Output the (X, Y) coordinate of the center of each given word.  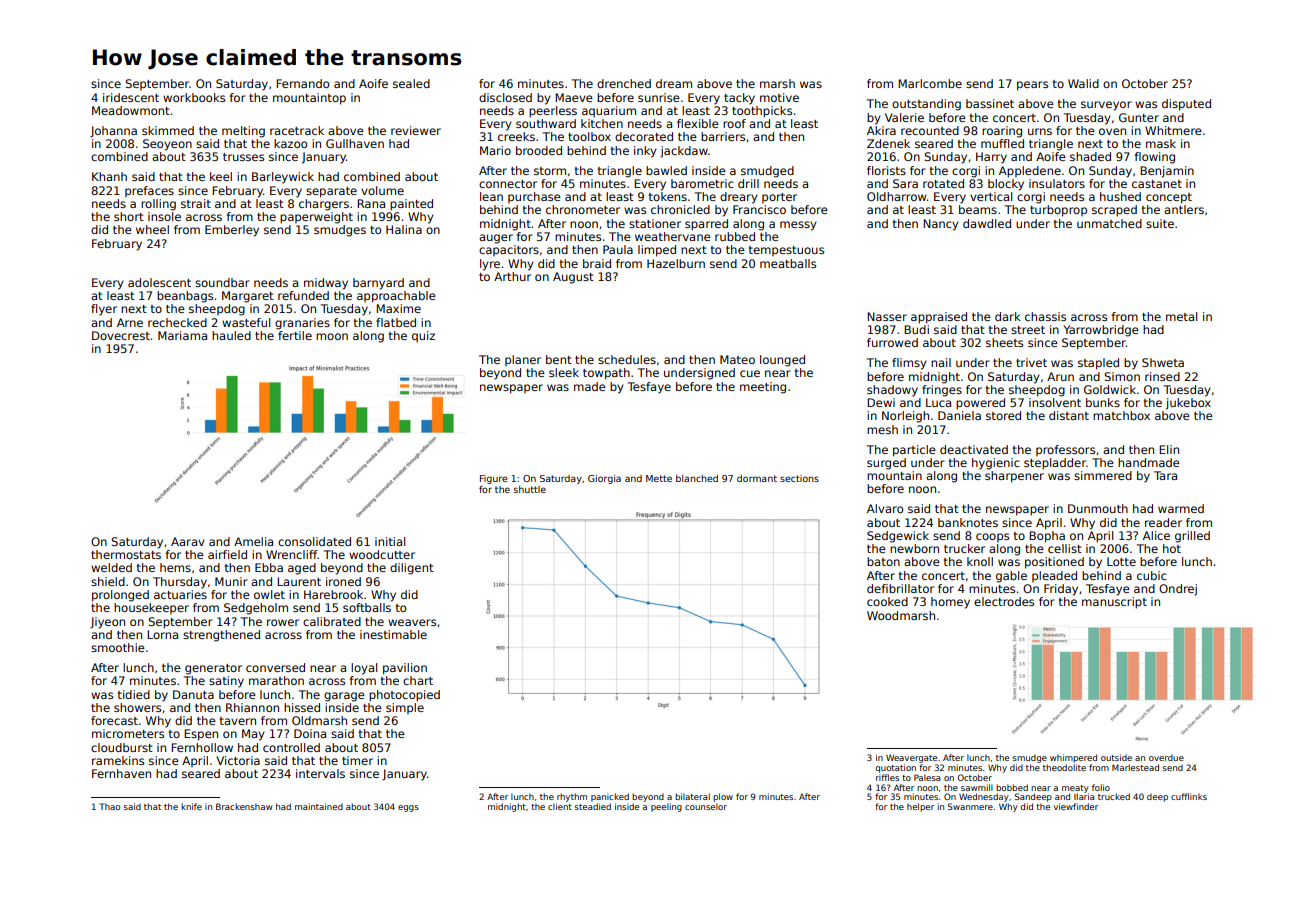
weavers (412, 622)
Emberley (232, 231)
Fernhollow (202, 747)
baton (883, 561)
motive (779, 97)
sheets (1004, 342)
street (1028, 330)
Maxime (398, 308)
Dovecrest (121, 335)
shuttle (530, 489)
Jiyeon (107, 623)
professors (1065, 450)
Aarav (188, 541)
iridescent (131, 97)
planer (523, 360)
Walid (1083, 83)
